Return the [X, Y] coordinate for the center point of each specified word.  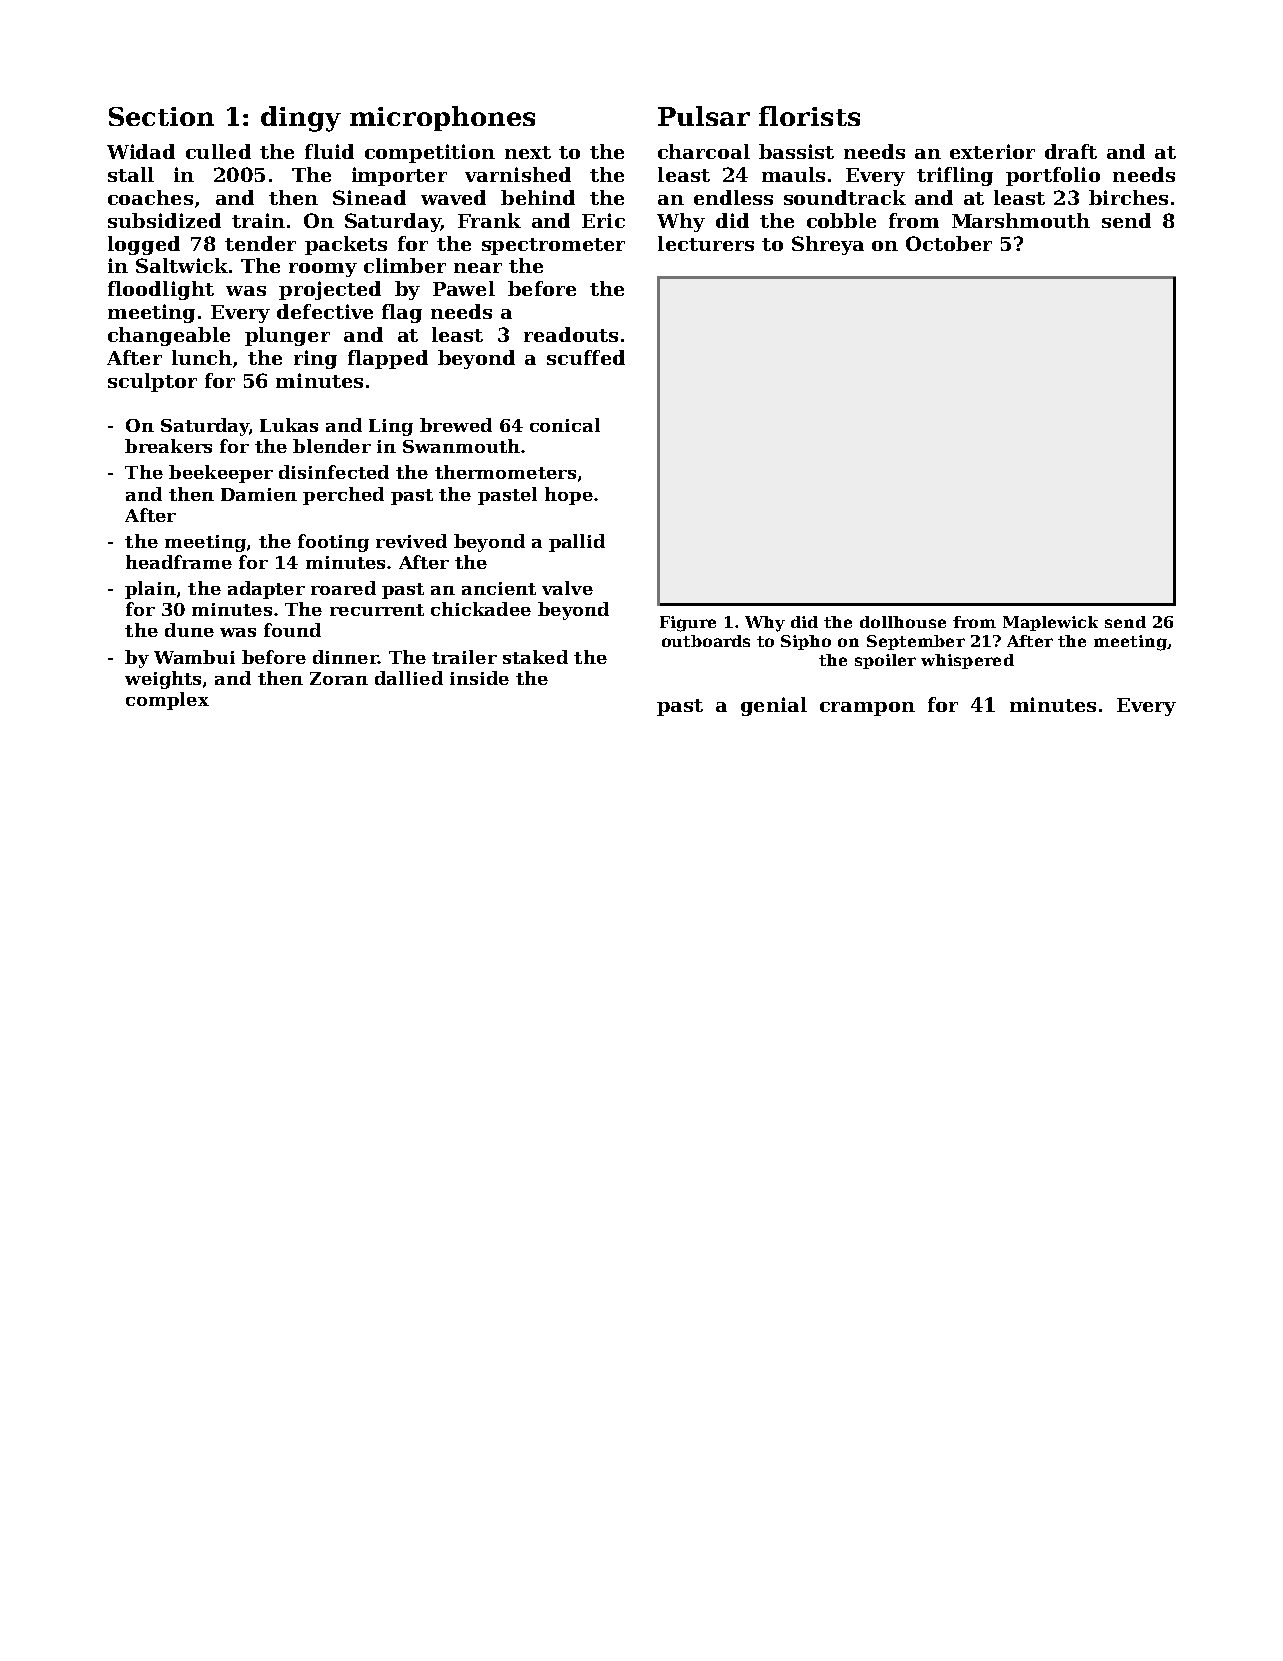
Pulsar [704, 116]
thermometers [505, 472]
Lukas [289, 425]
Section [161, 116]
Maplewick [1050, 623]
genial [774, 706]
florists [809, 116]
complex [167, 701]
